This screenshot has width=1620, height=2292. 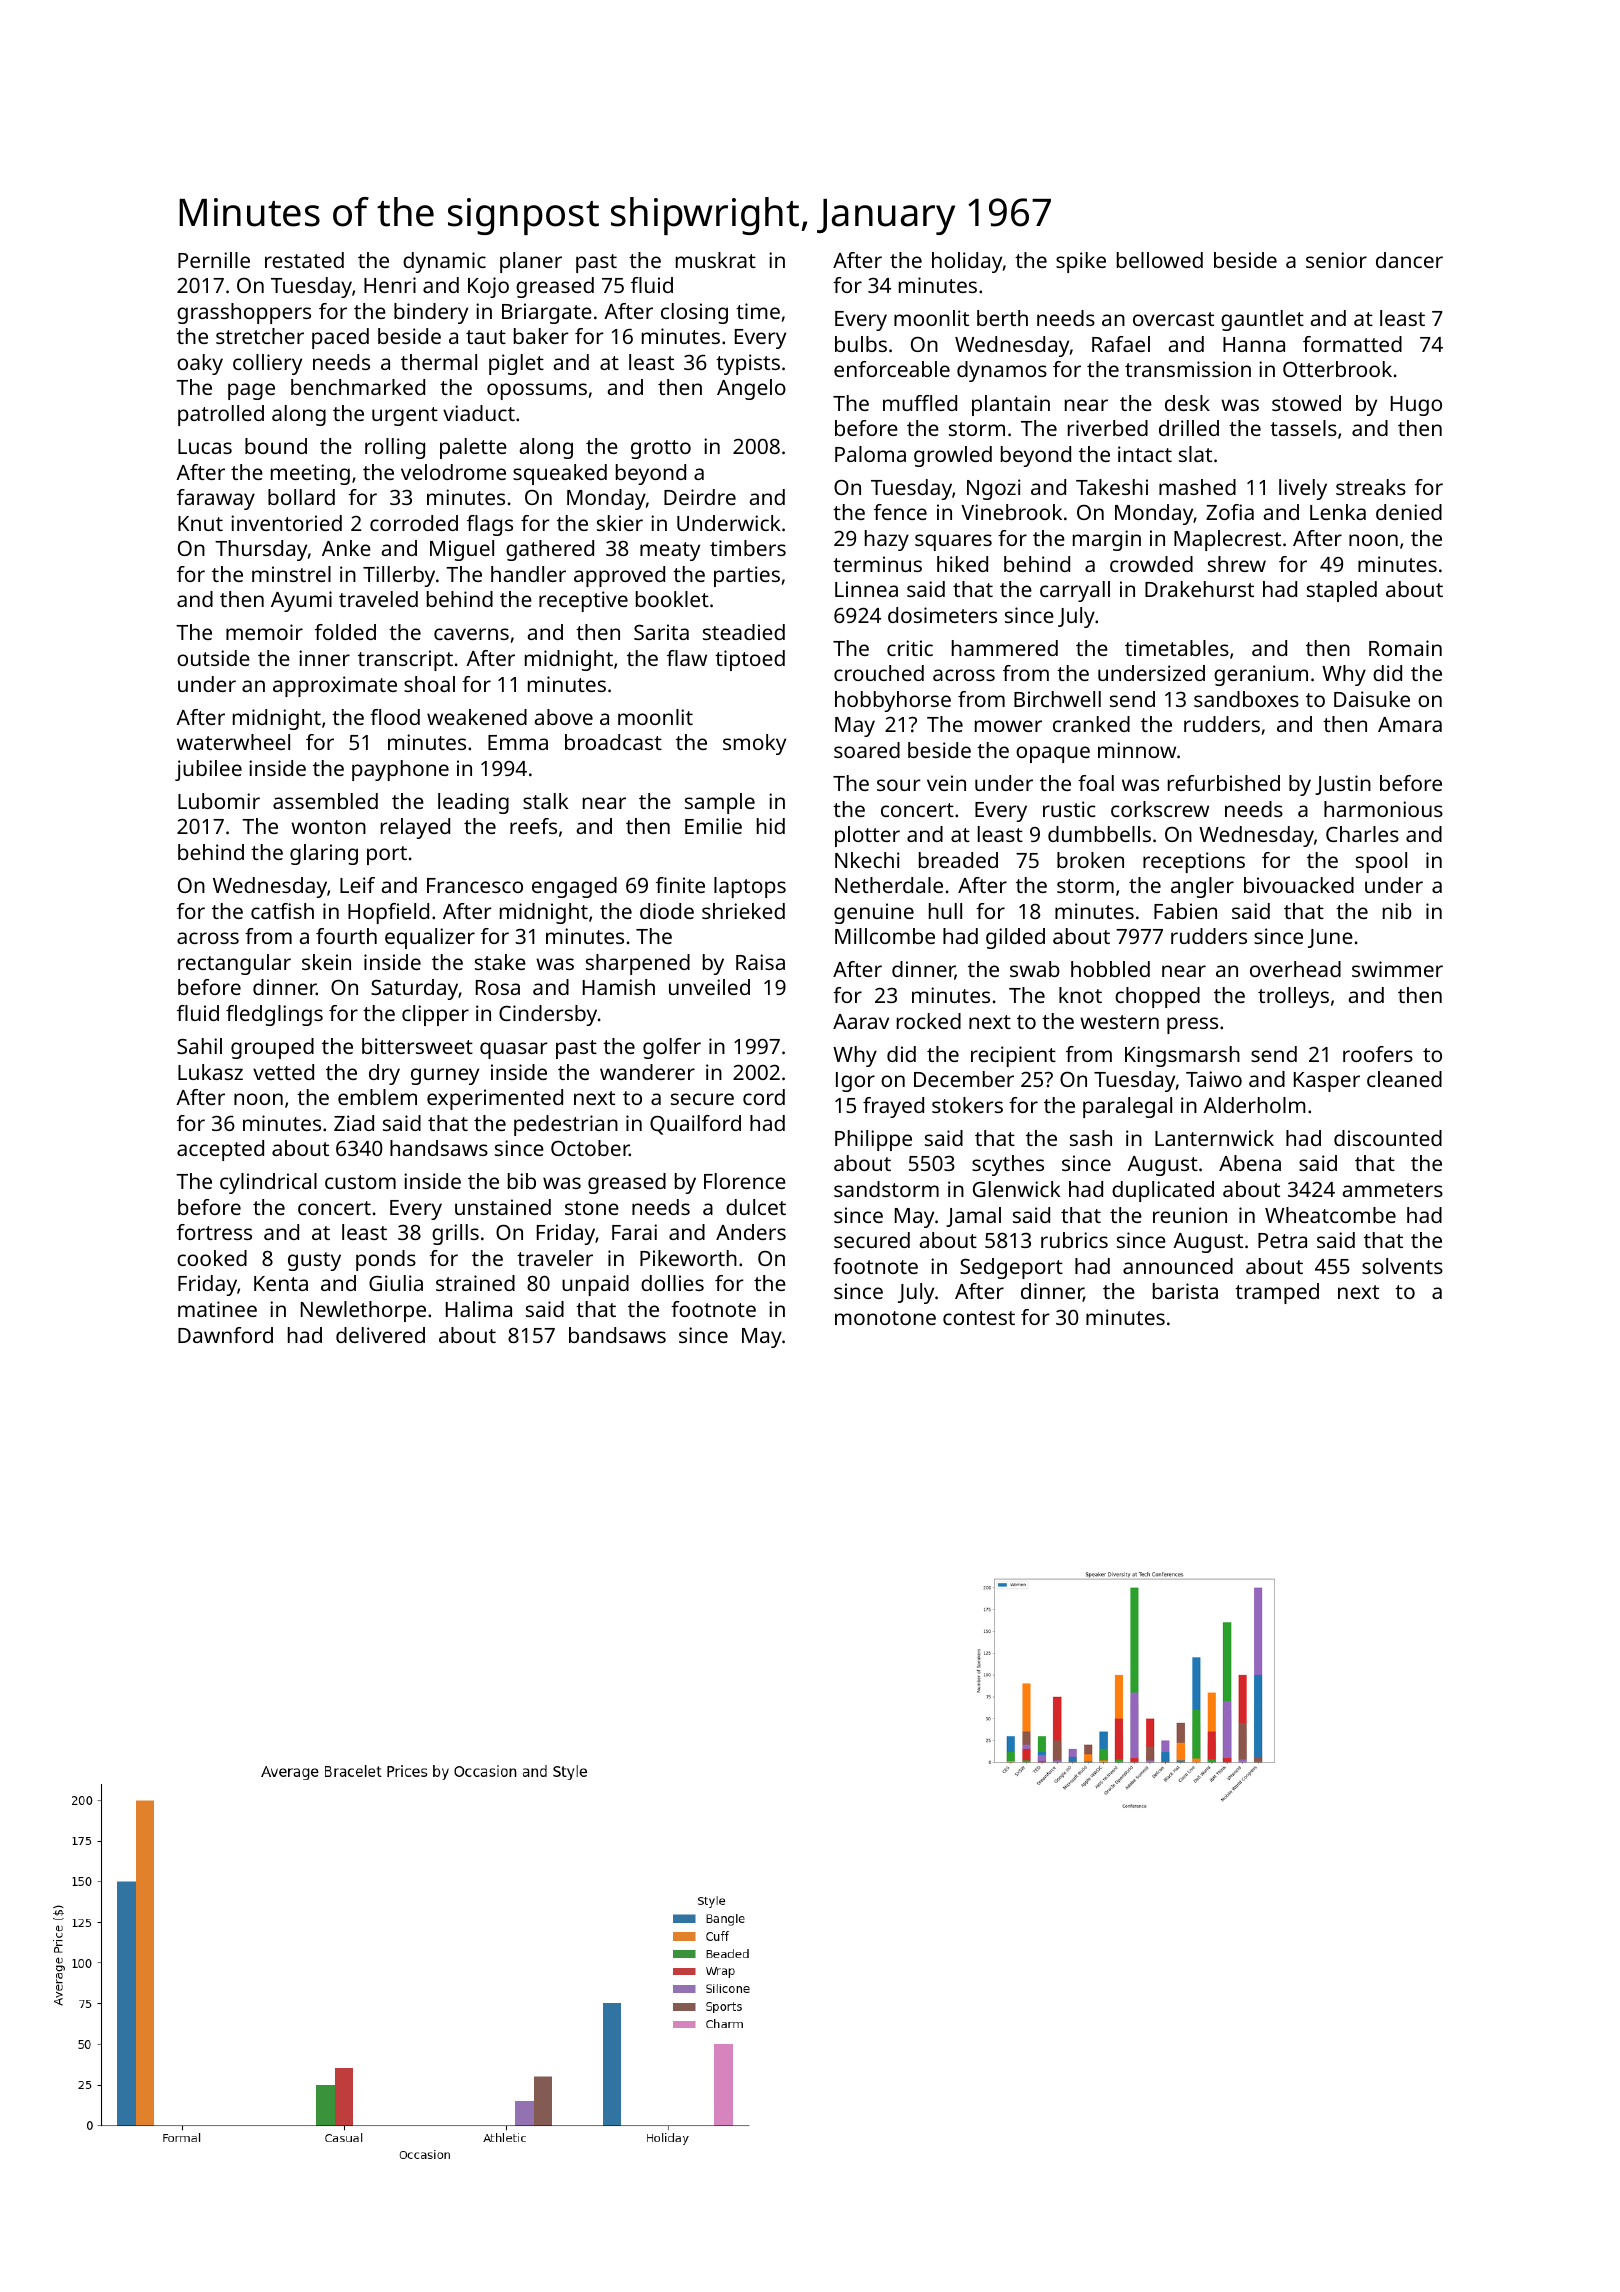 What do you see at coordinates (867, 750) in the screenshot?
I see `soared` at bounding box center [867, 750].
